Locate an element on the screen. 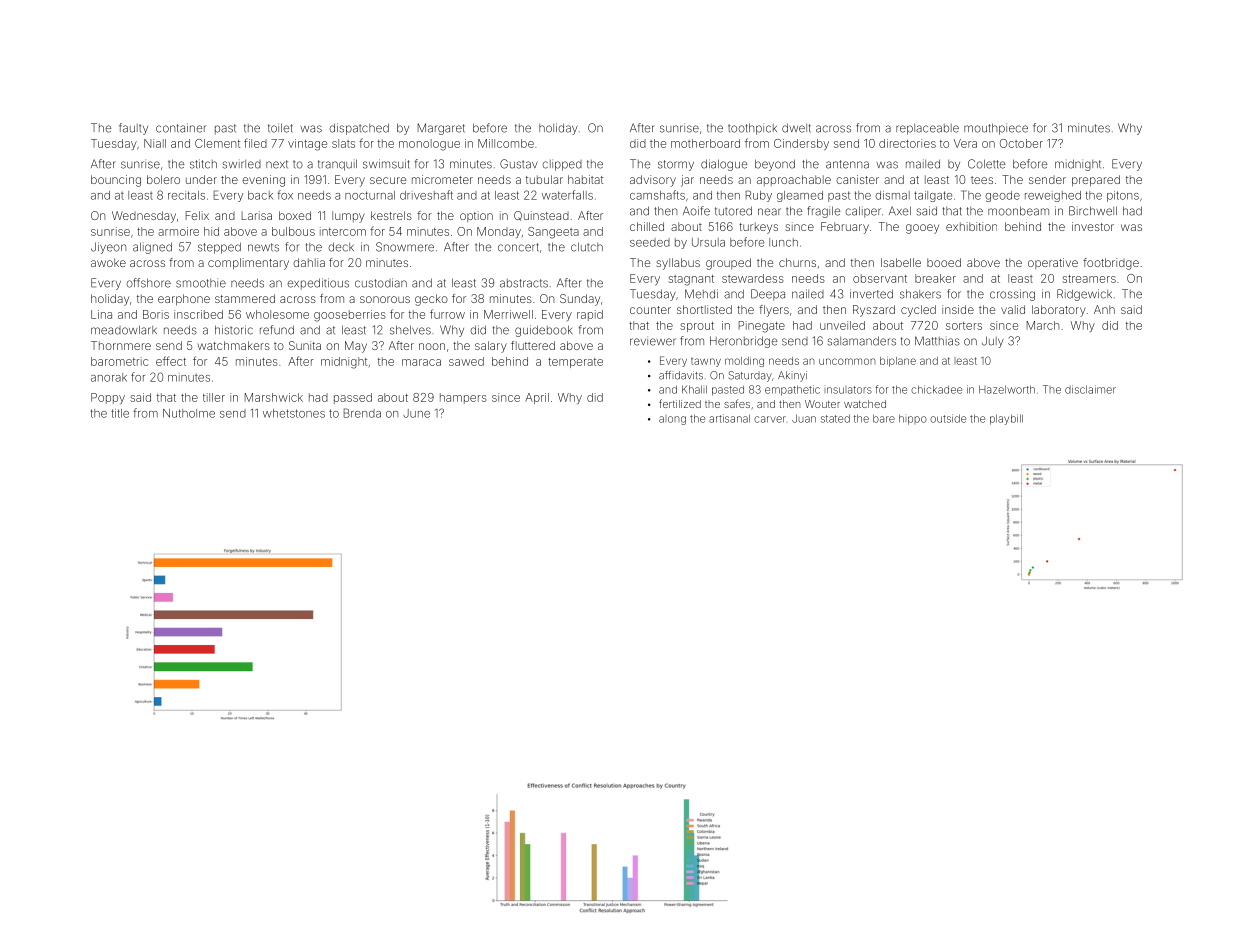  Ridgewick is located at coordinates (1084, 295).
